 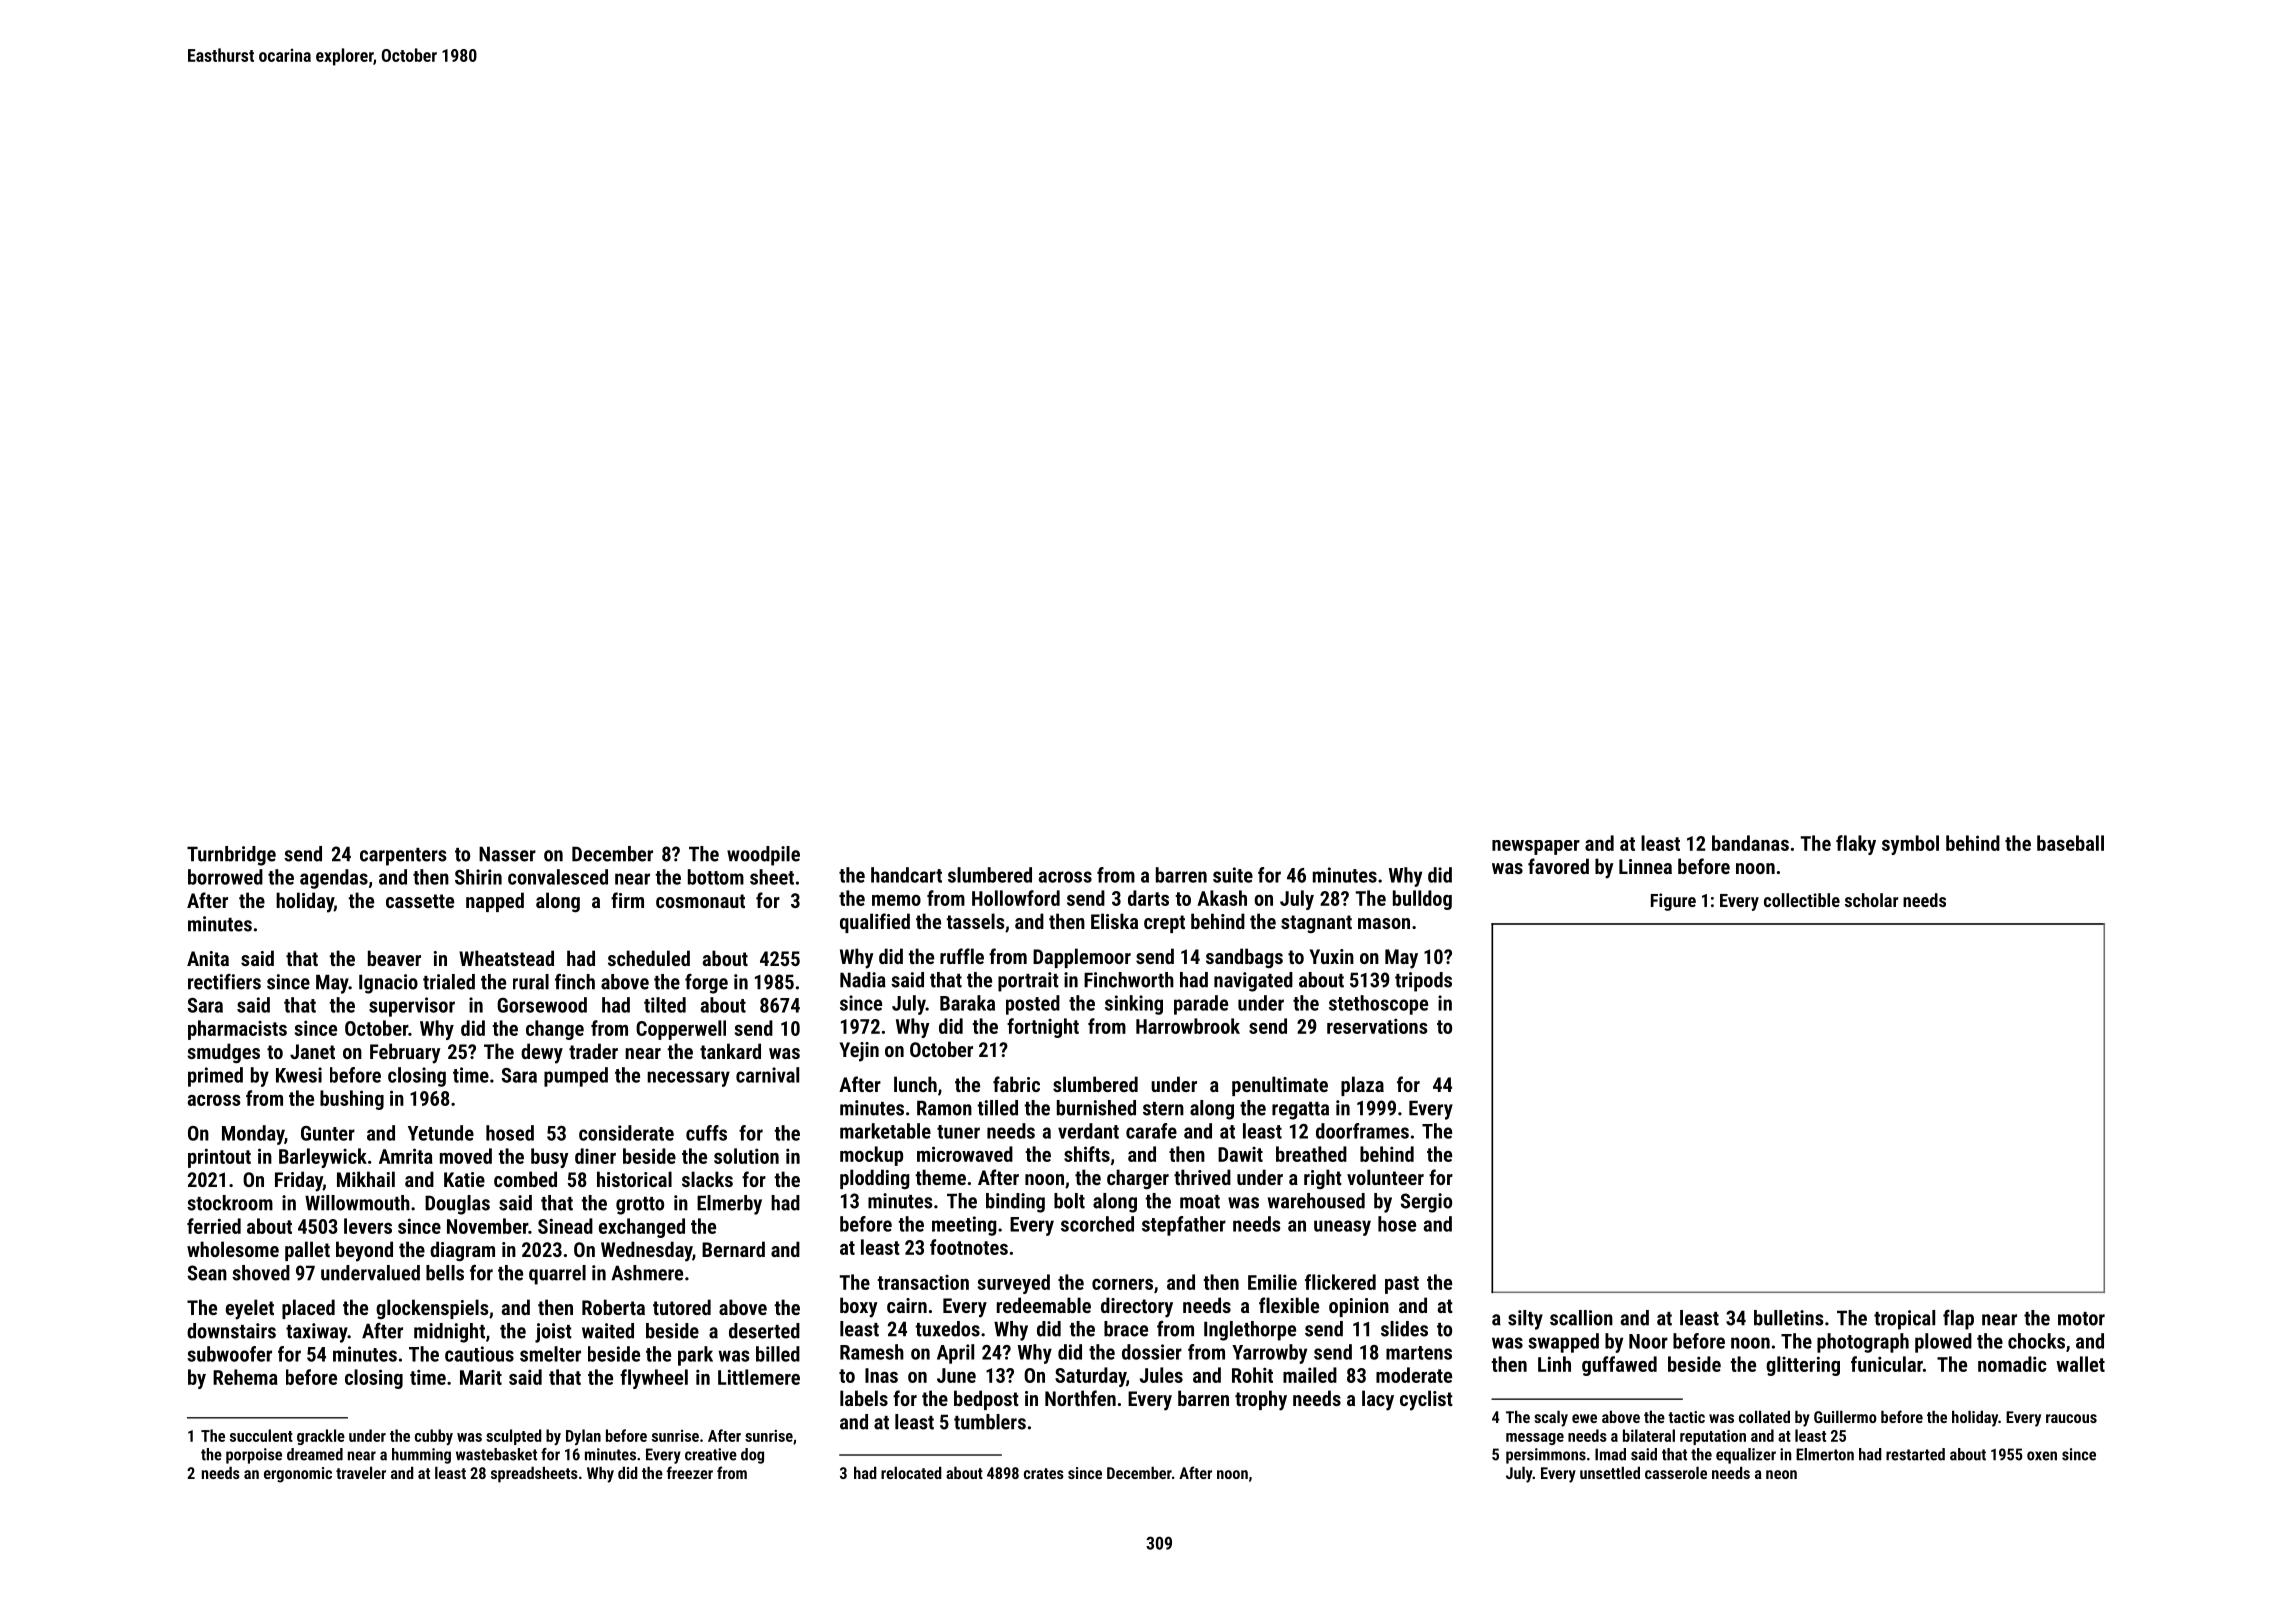 What do you see at coordinates (1310, 1375) in the screenshot?
I see `mailed` at bounding box center [1310, 1375].
